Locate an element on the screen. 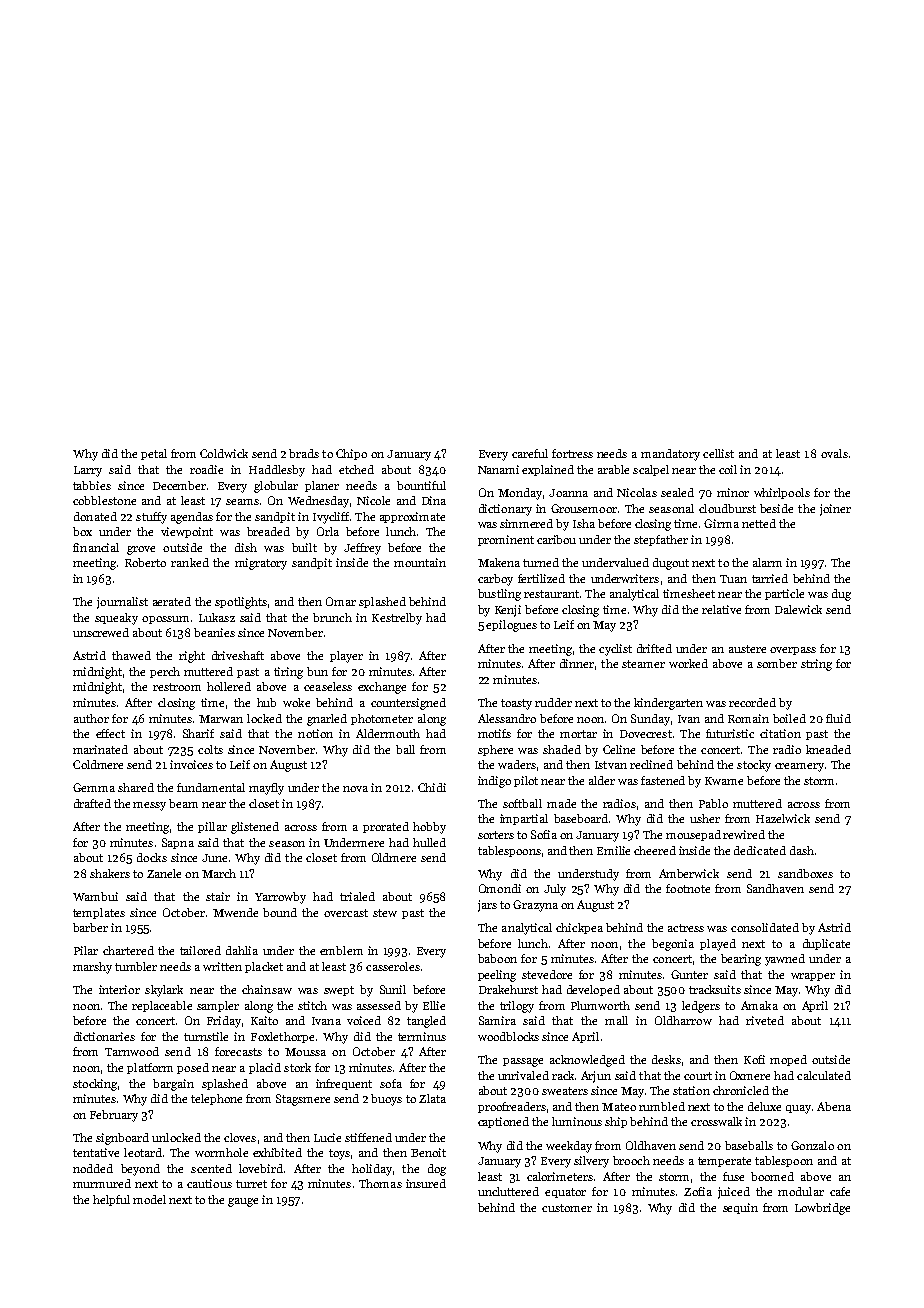  Nanami is located at coordinates (498, 469).
